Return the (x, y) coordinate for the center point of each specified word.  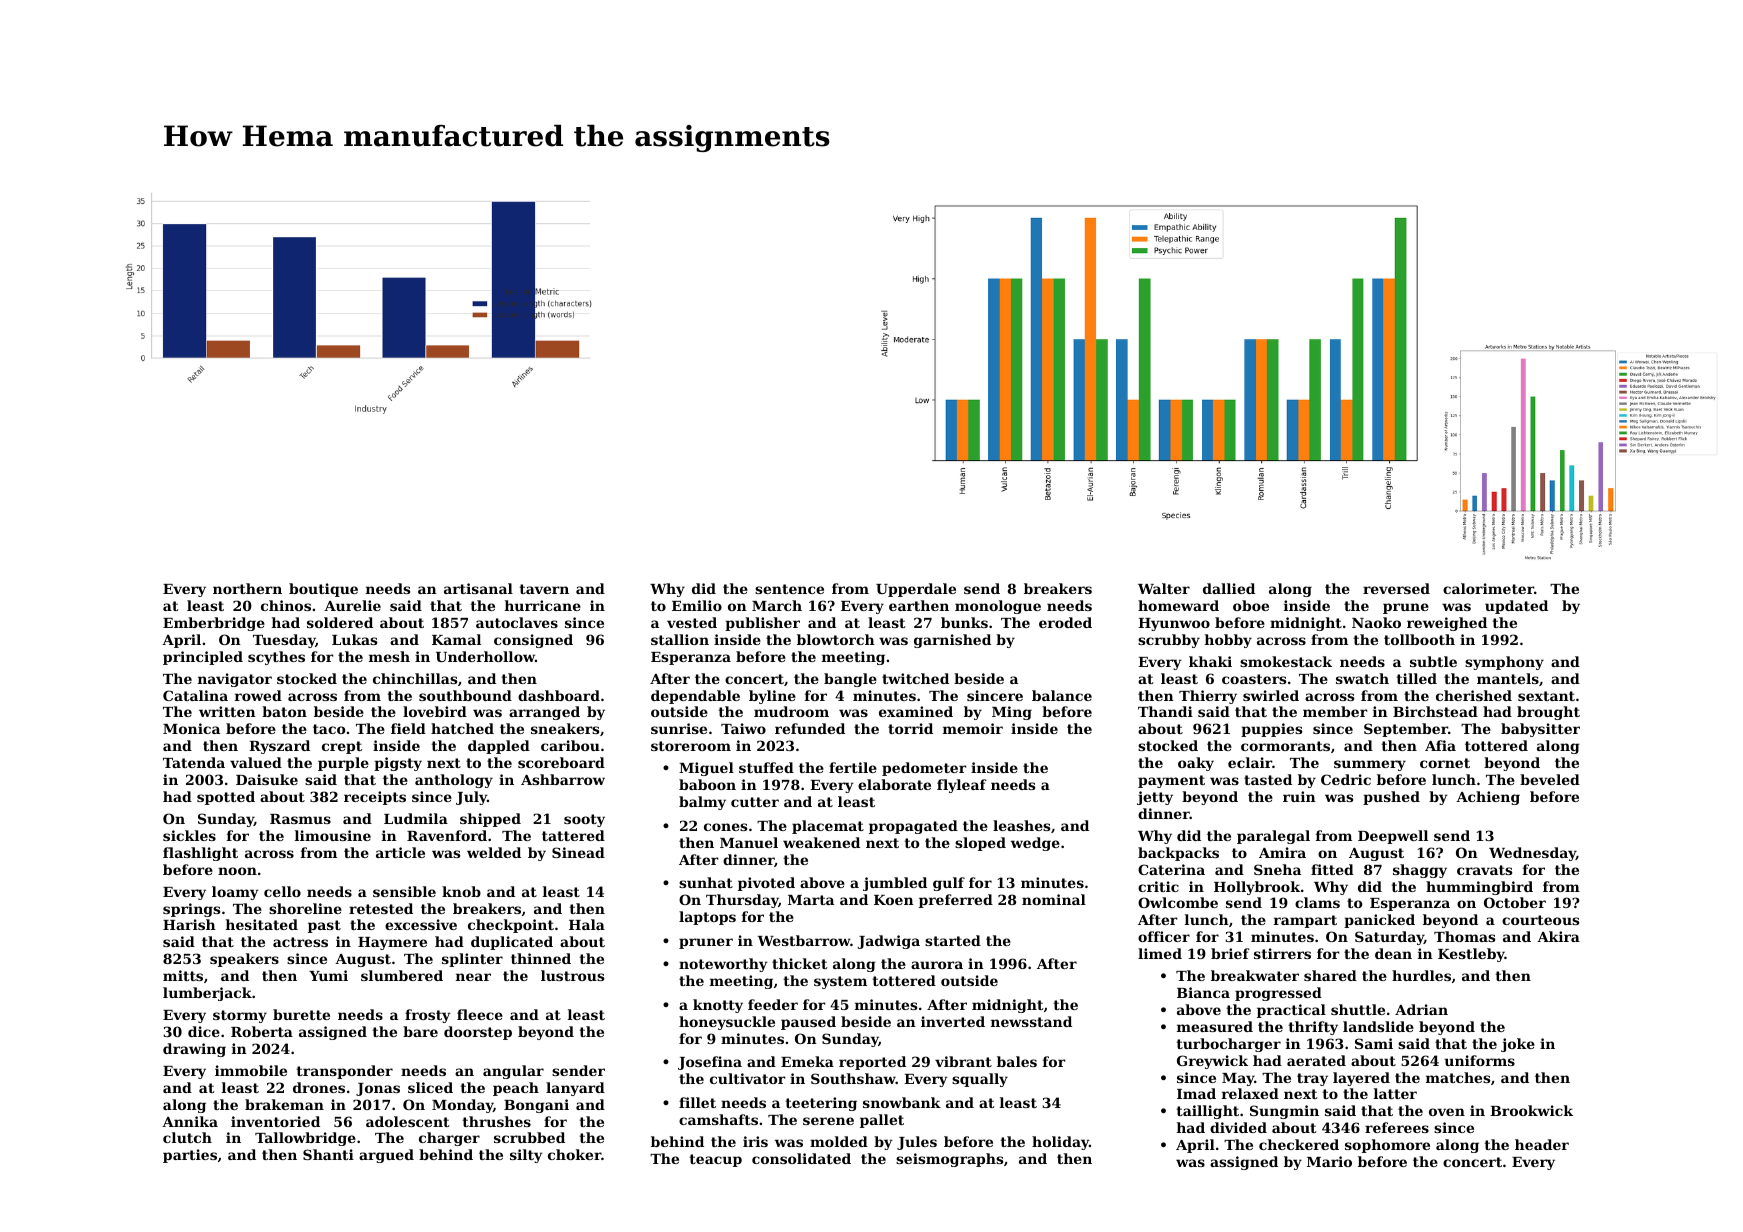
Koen (894, 900)
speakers (244, 960)
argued (386, 1156)
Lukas (354, 639)
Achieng (1488, 798)
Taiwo (743, 728)
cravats (1484, 870)
